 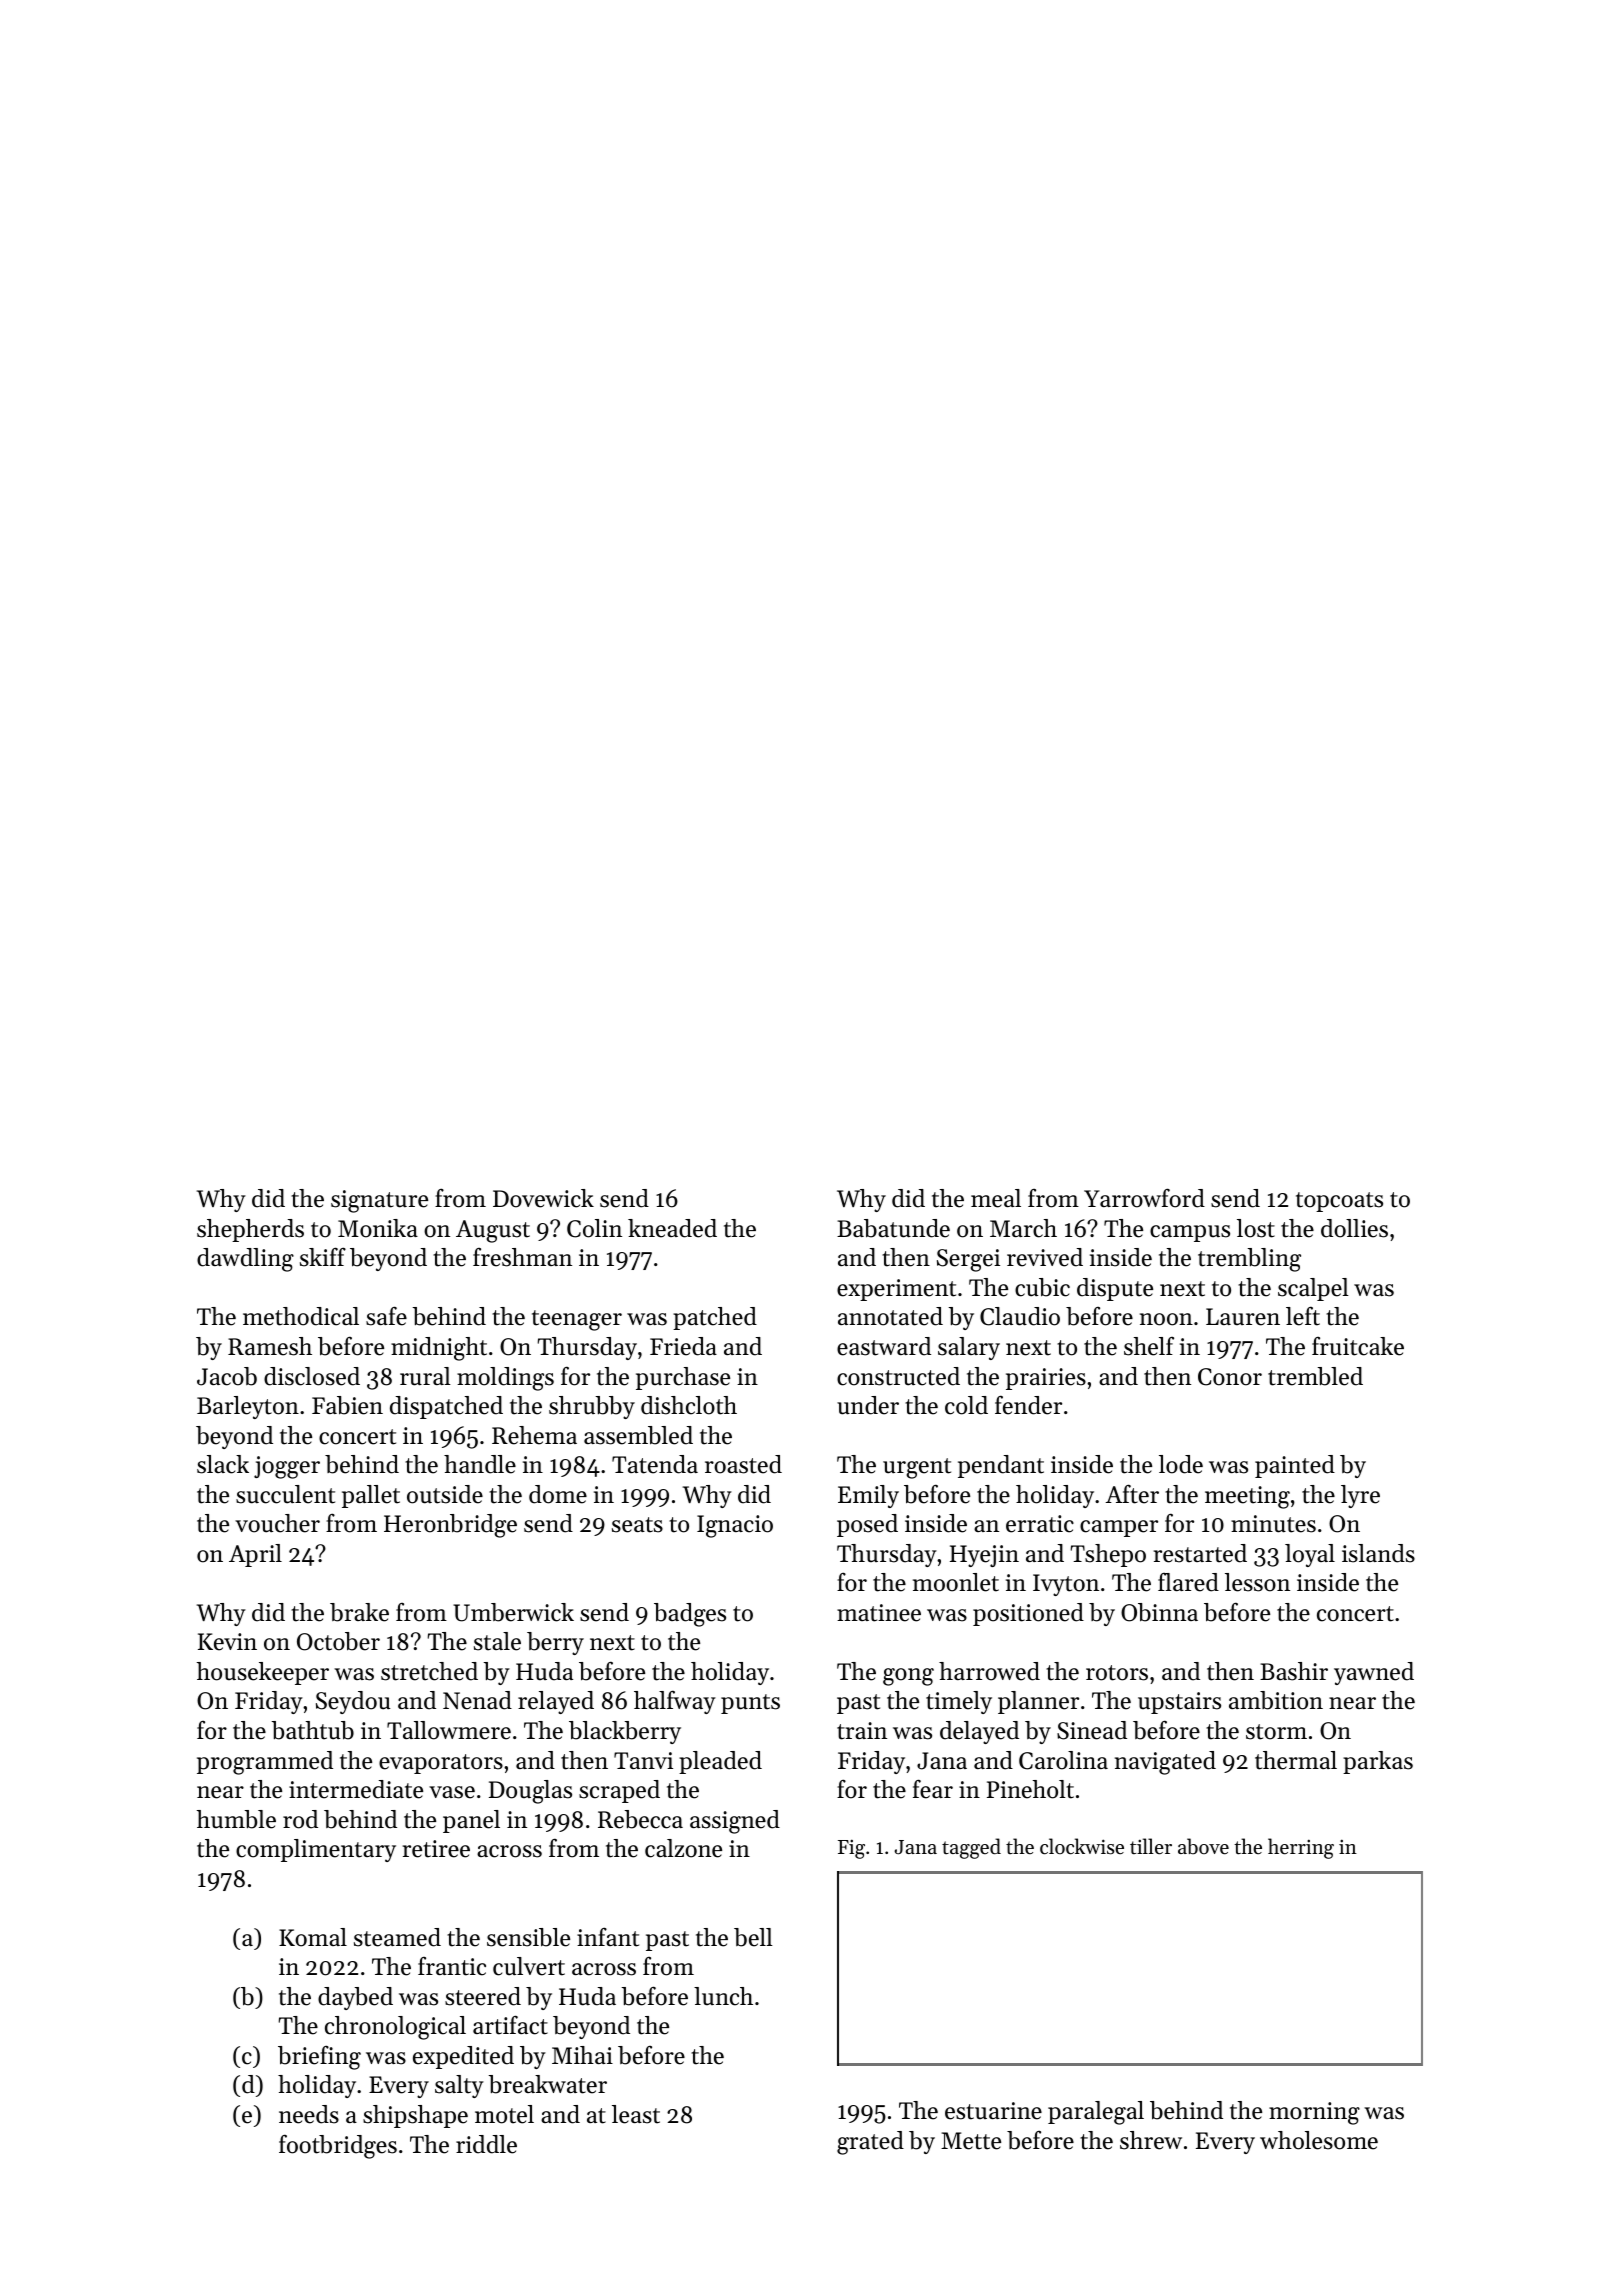 What do you see at coordinates (227, 1642) in the screenshot?
I see `Kevin` at bounding box center [227, 1642].
